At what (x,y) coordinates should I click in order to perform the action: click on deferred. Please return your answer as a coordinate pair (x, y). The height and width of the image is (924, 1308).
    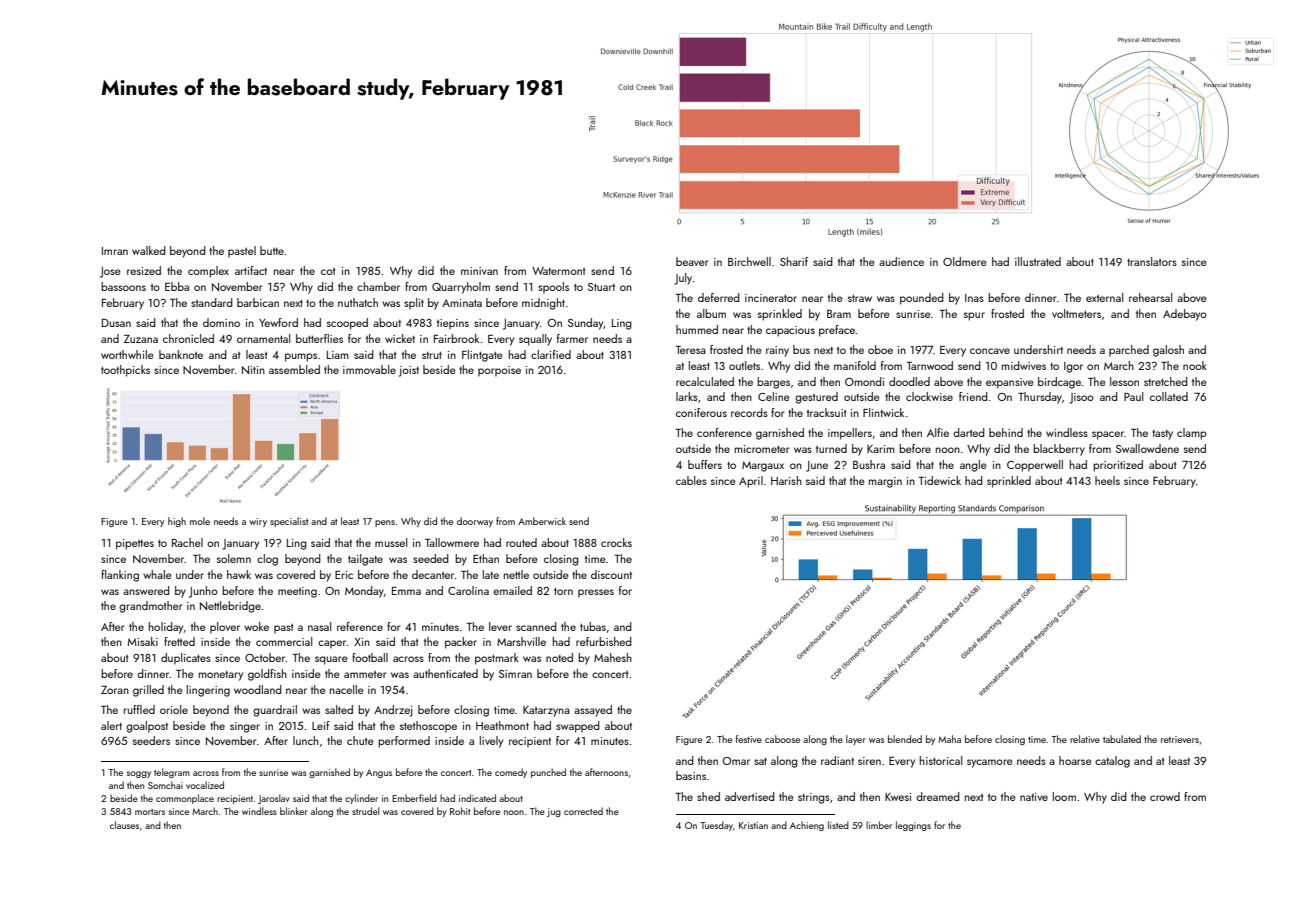
    Looking at the image, I should click on (719, 297).
